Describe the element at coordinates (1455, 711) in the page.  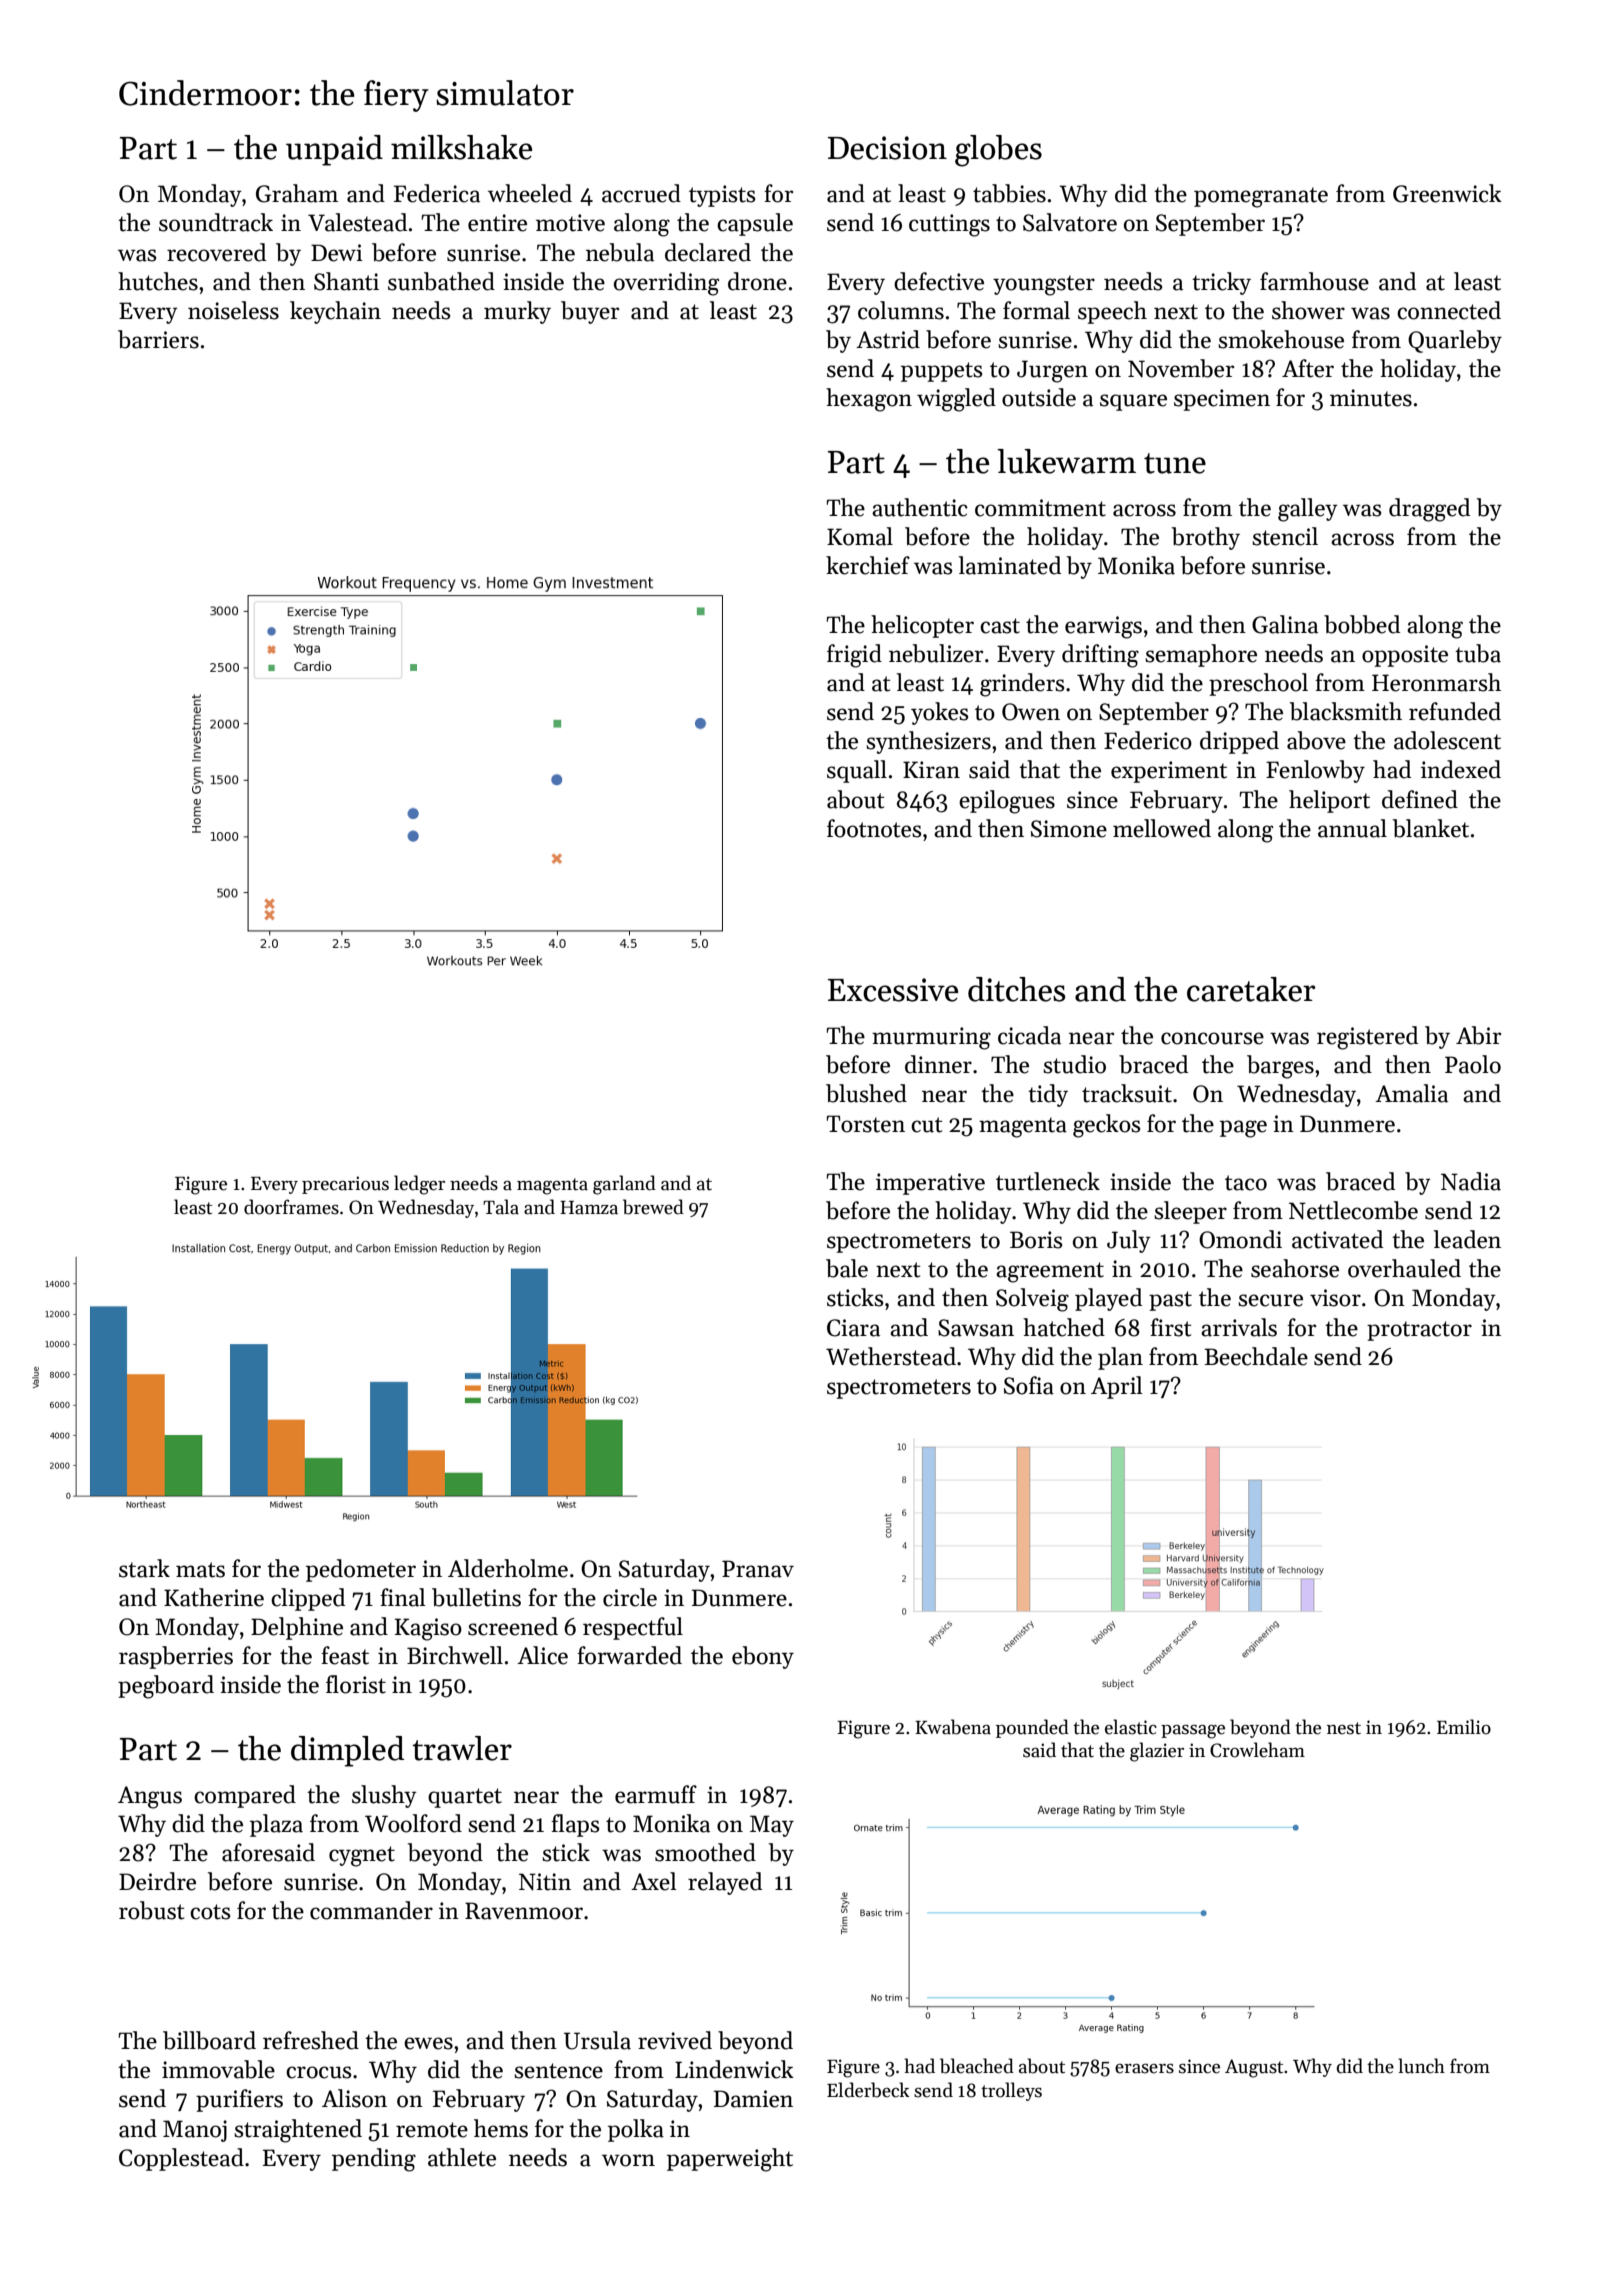
I see `refunded` at that location.
